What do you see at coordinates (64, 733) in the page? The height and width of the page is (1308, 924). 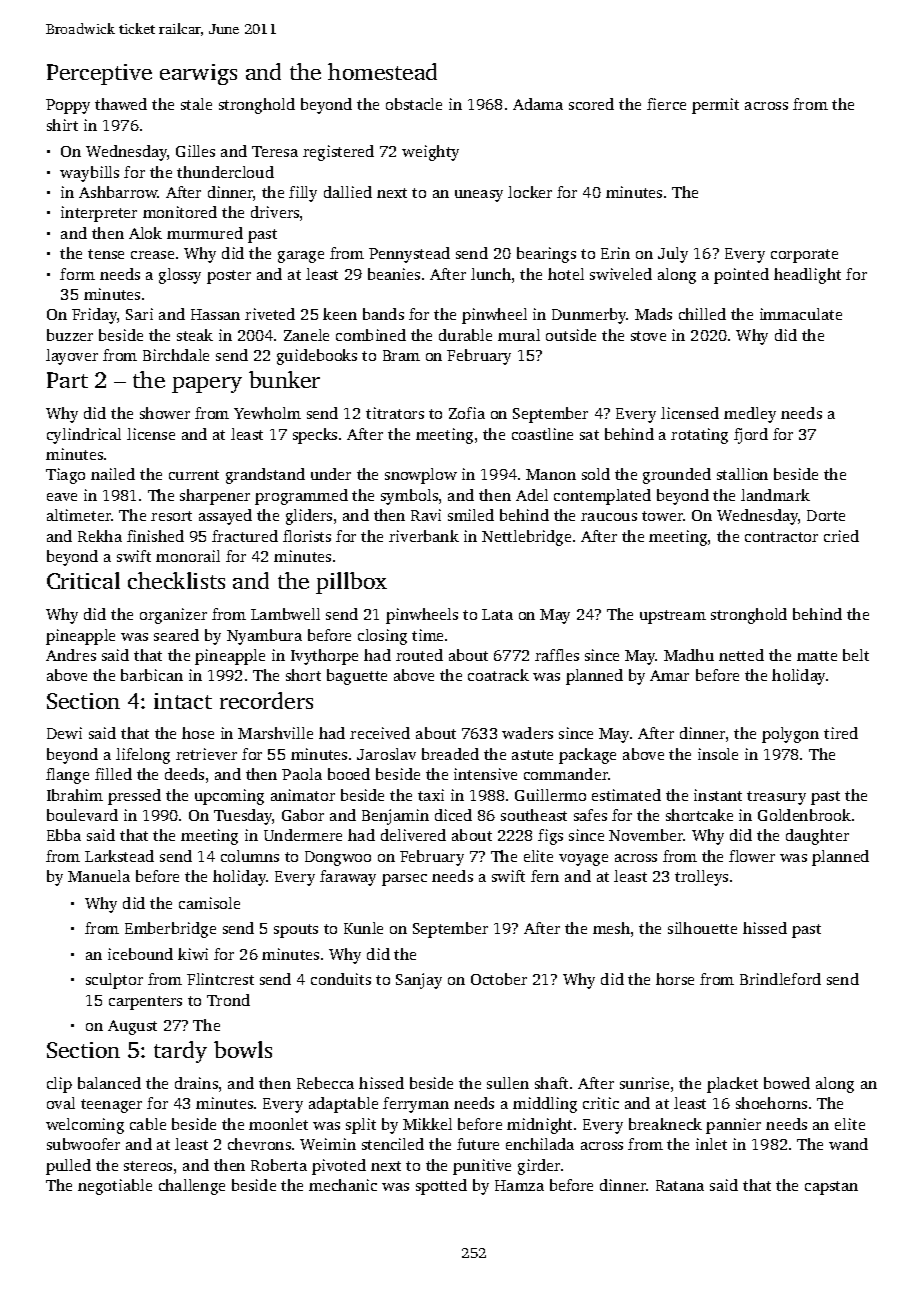 I see `Dewi` at bounding box center [64, 733].
